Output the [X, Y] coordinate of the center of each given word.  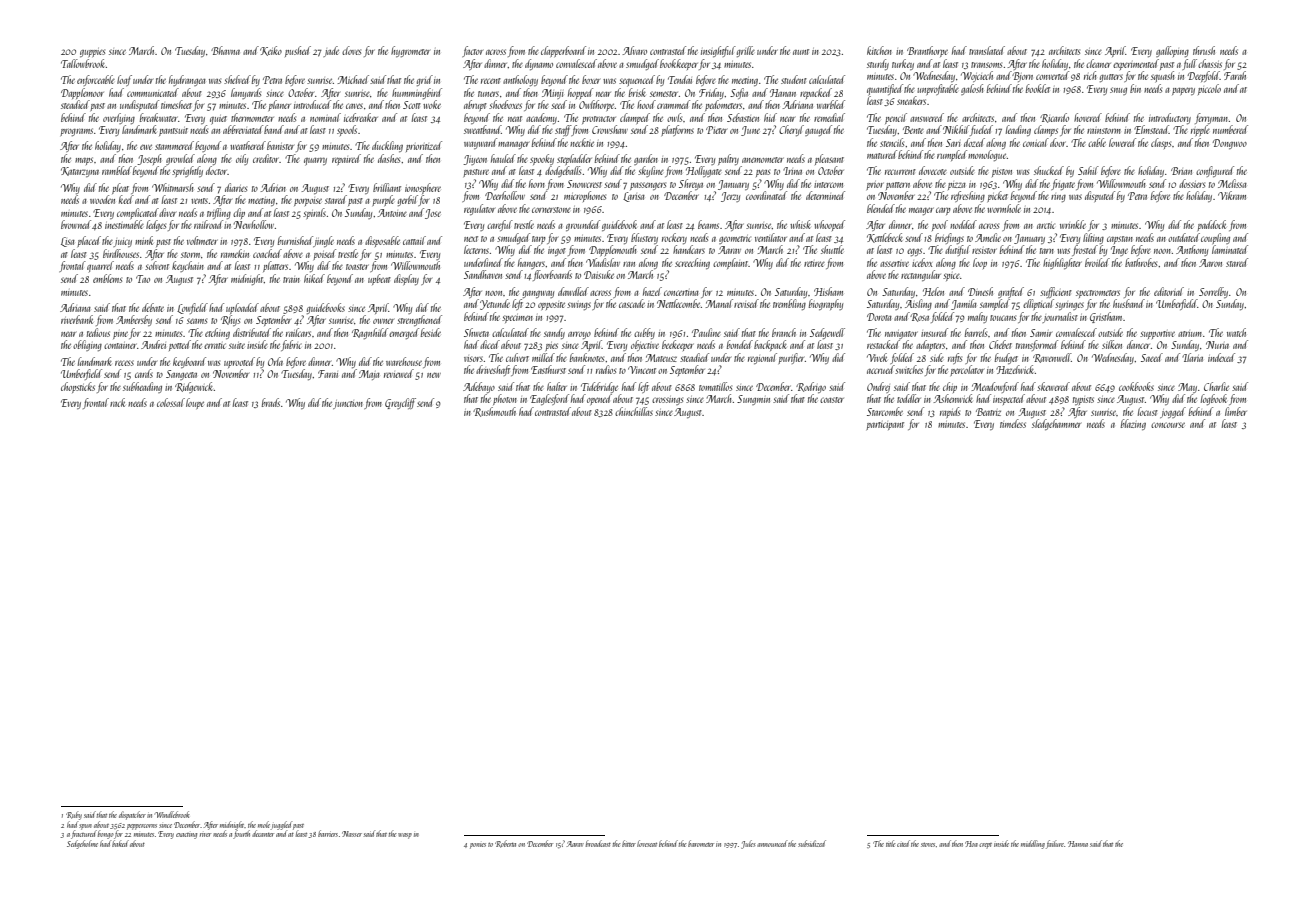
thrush [1204, 50]
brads [271, 402]
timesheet [176, 104]
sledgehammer [1056, 424]
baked [120, 843]
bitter [629, 843]
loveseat [647, 843]
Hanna [1078, 844]
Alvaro [634, 50]
